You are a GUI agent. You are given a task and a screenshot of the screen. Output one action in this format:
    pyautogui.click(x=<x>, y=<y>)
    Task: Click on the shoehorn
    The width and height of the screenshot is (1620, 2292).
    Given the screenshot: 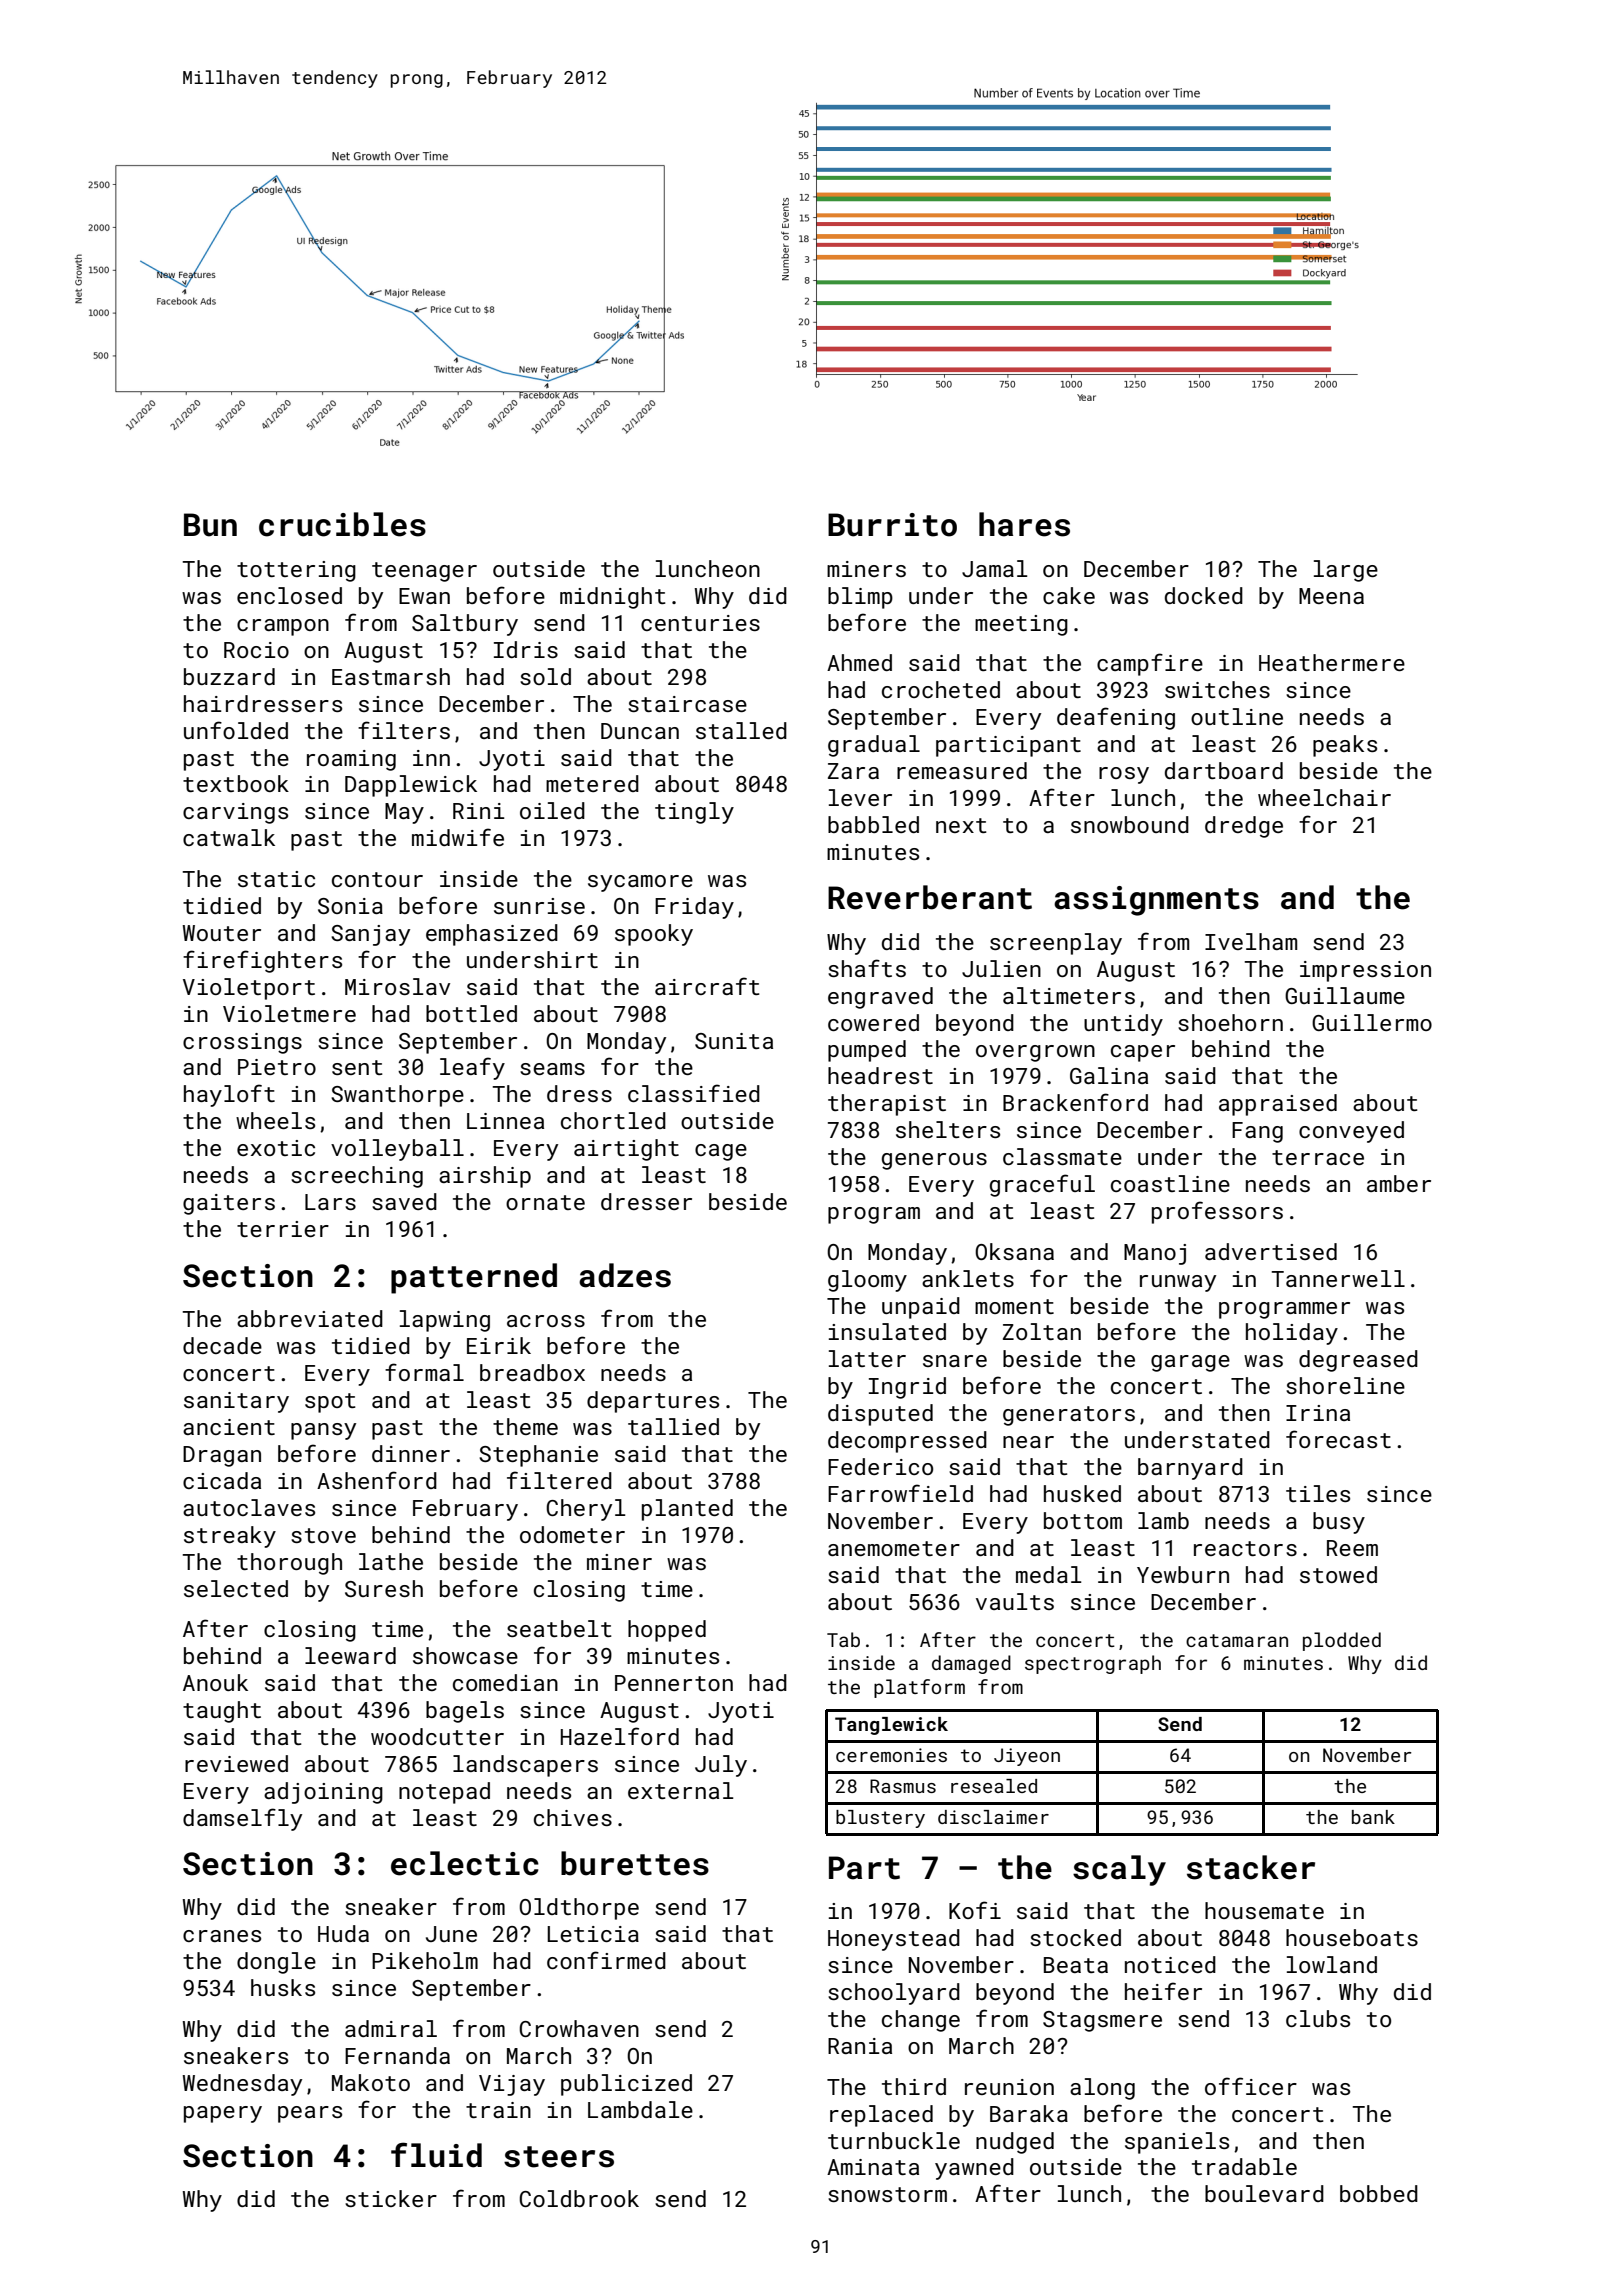 What is the action you would take?
    pyautogui.click(x=1230, y=1022)
